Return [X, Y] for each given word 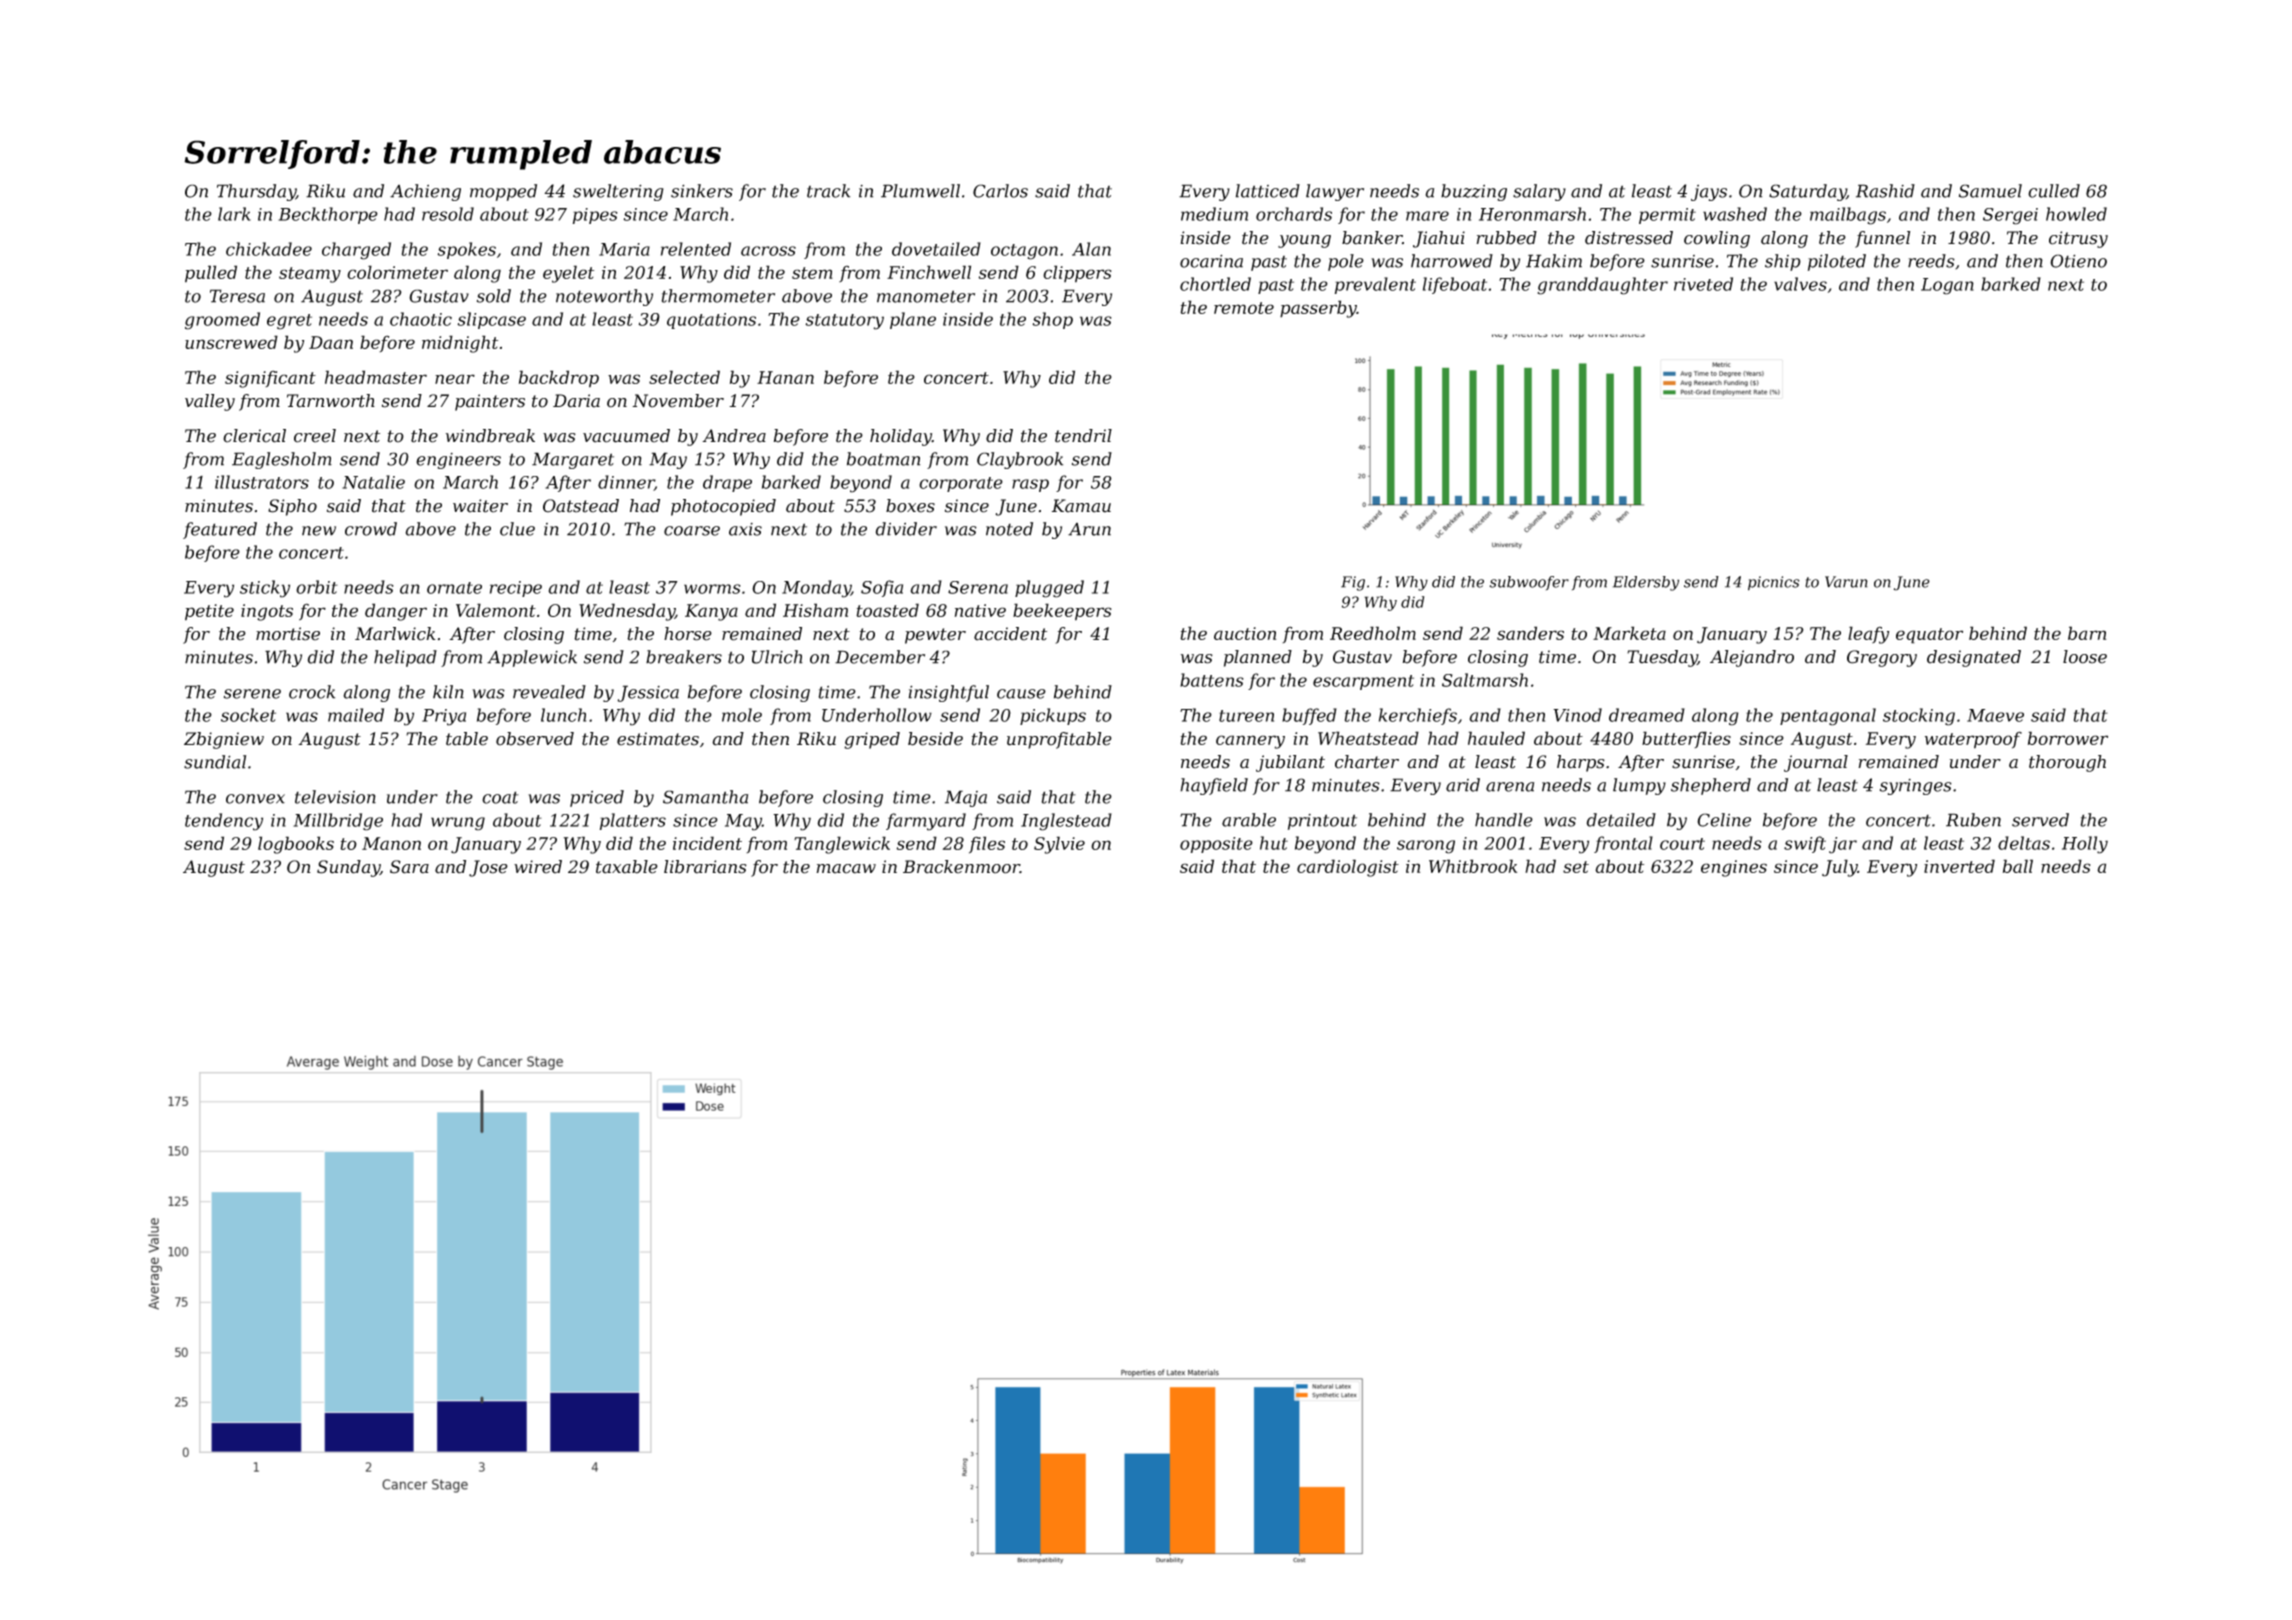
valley [210, 402]
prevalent [1375, 285]
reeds [1931, 261]
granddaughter [1602, 286]
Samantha [705, 797]
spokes [466, 250]
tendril [1083, 436]
